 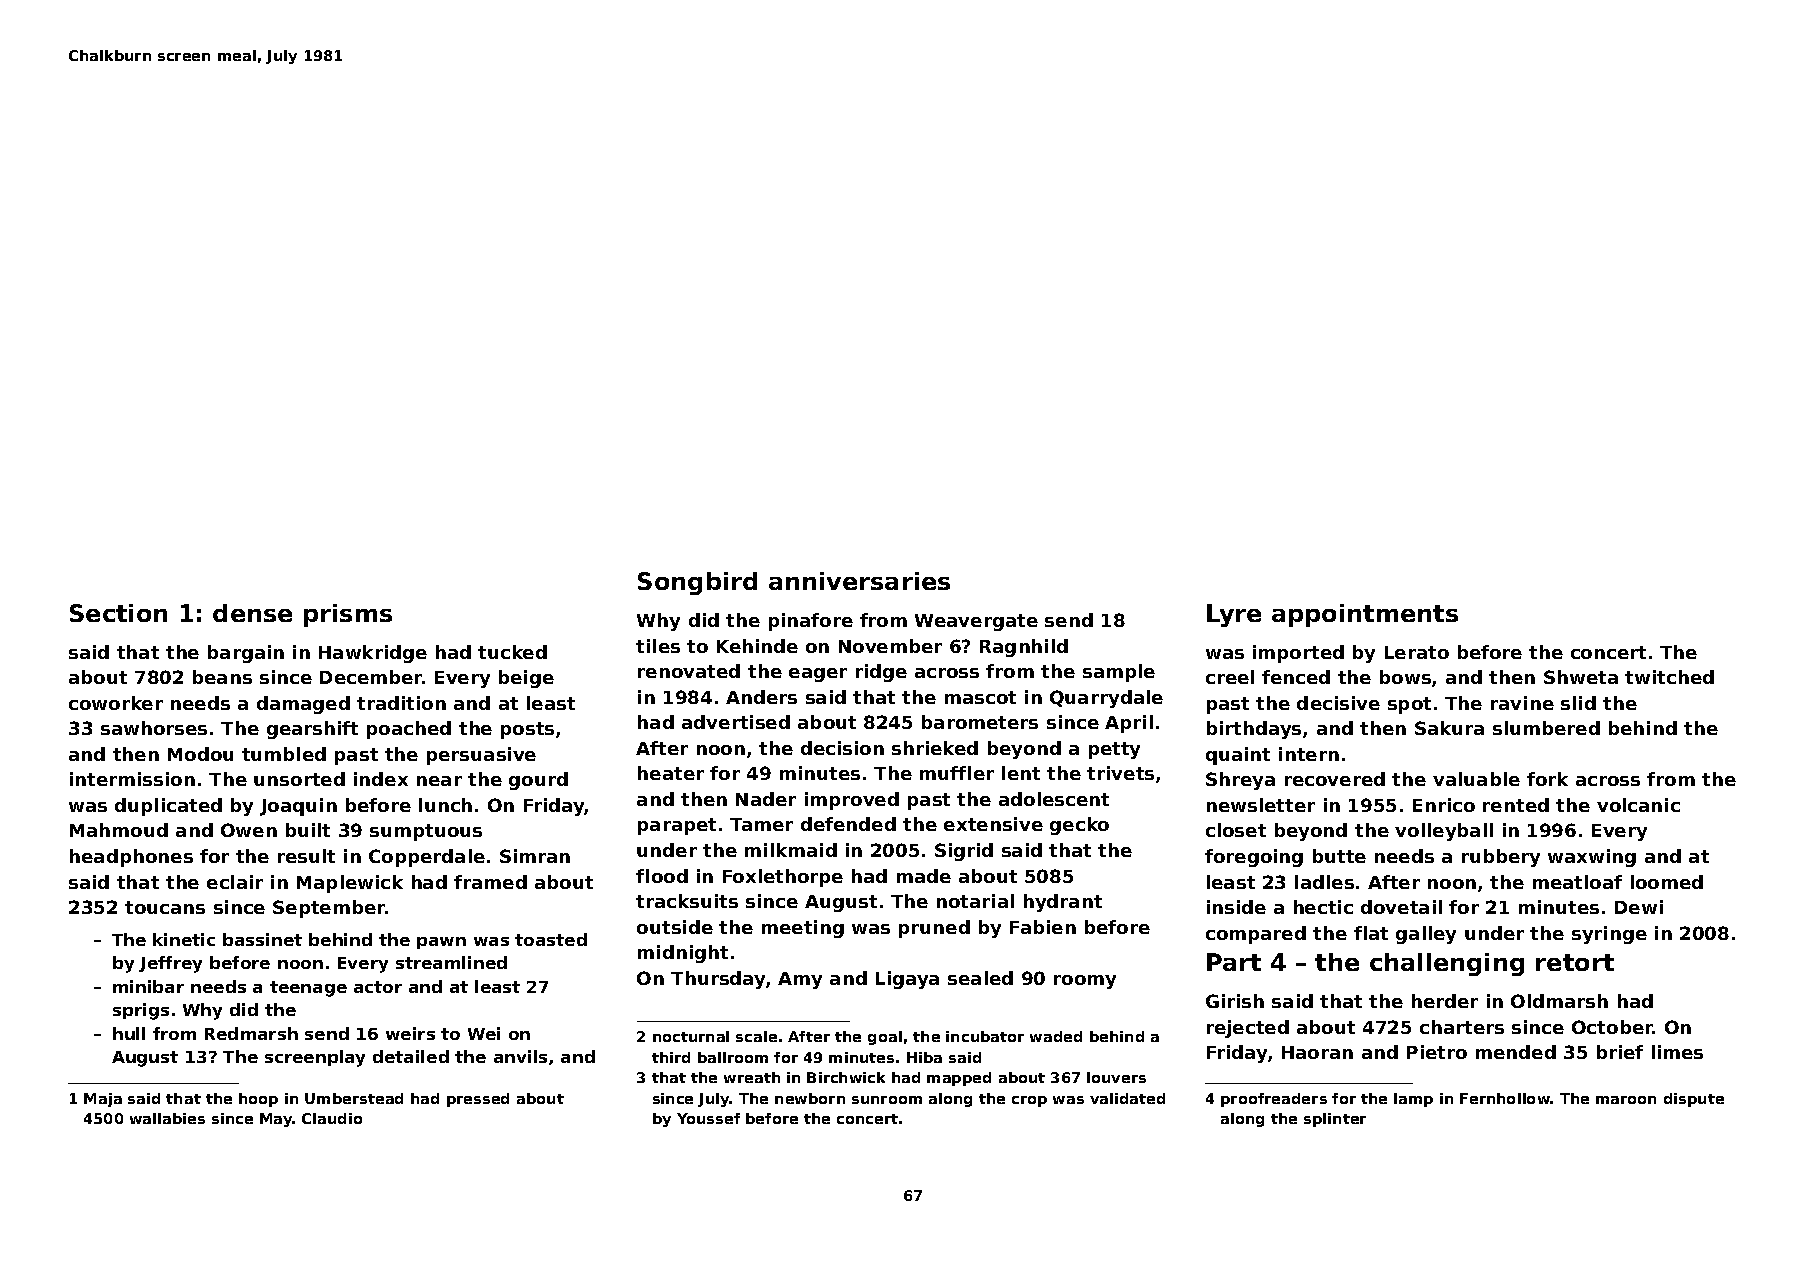 What do you see at coordinates (1365, 615) in the screenshot?
I see `appointments` at bounding box center [1365, 615].
